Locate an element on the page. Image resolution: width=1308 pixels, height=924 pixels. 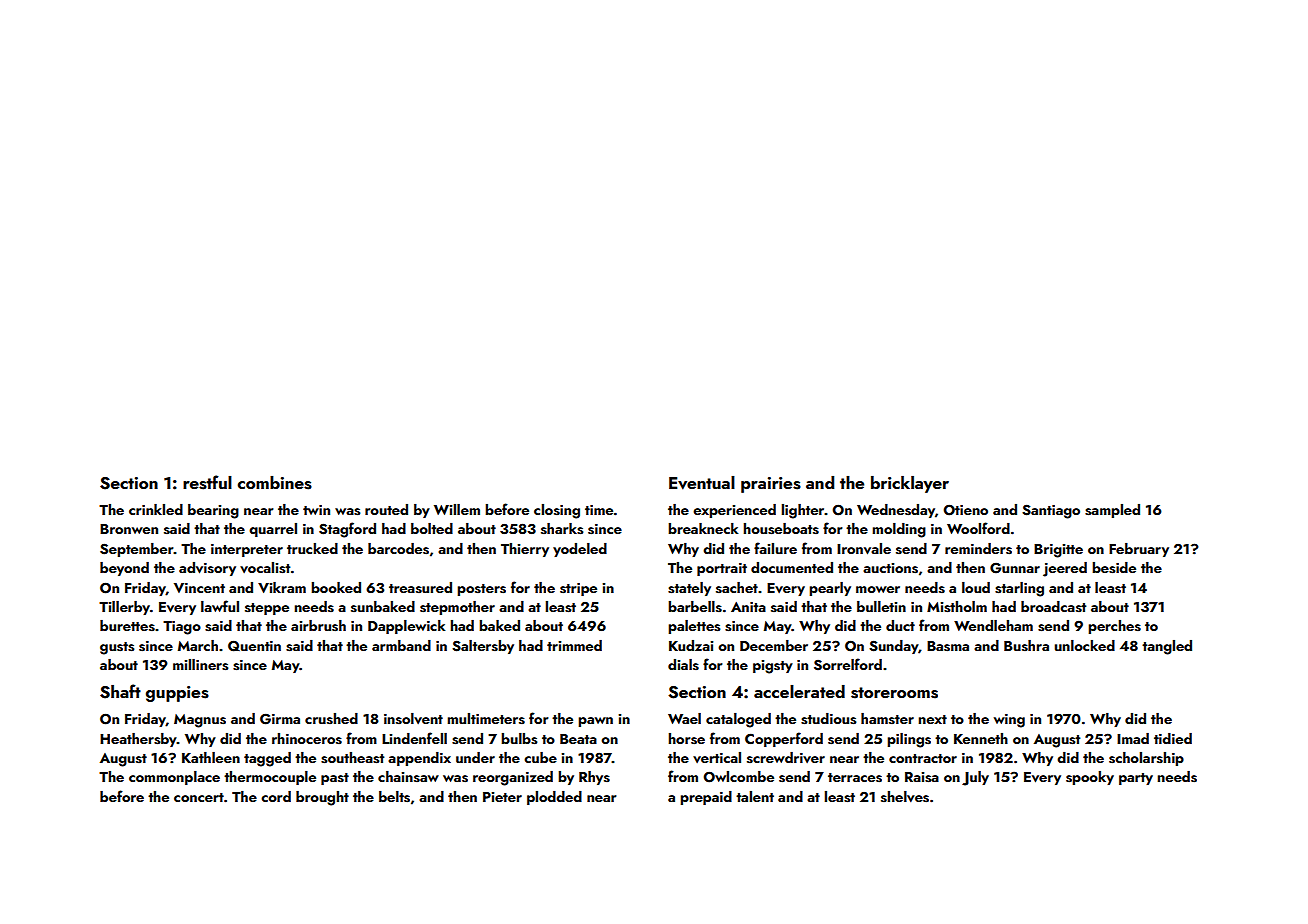
milliners is located at coordinates (200, 665).
